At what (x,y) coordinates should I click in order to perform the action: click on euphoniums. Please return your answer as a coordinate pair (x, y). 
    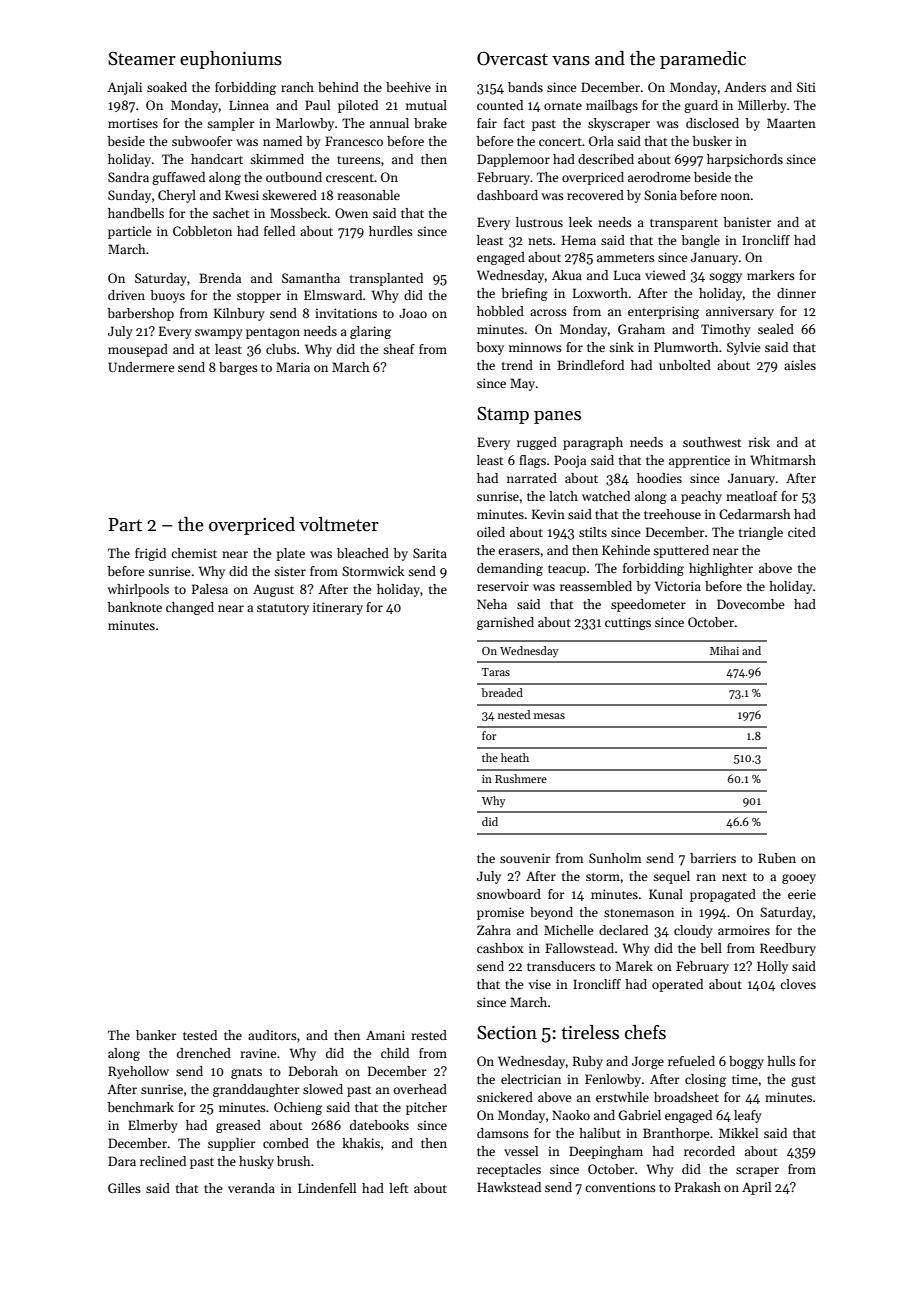
    Looking at the image, I should click on (231, 60).
